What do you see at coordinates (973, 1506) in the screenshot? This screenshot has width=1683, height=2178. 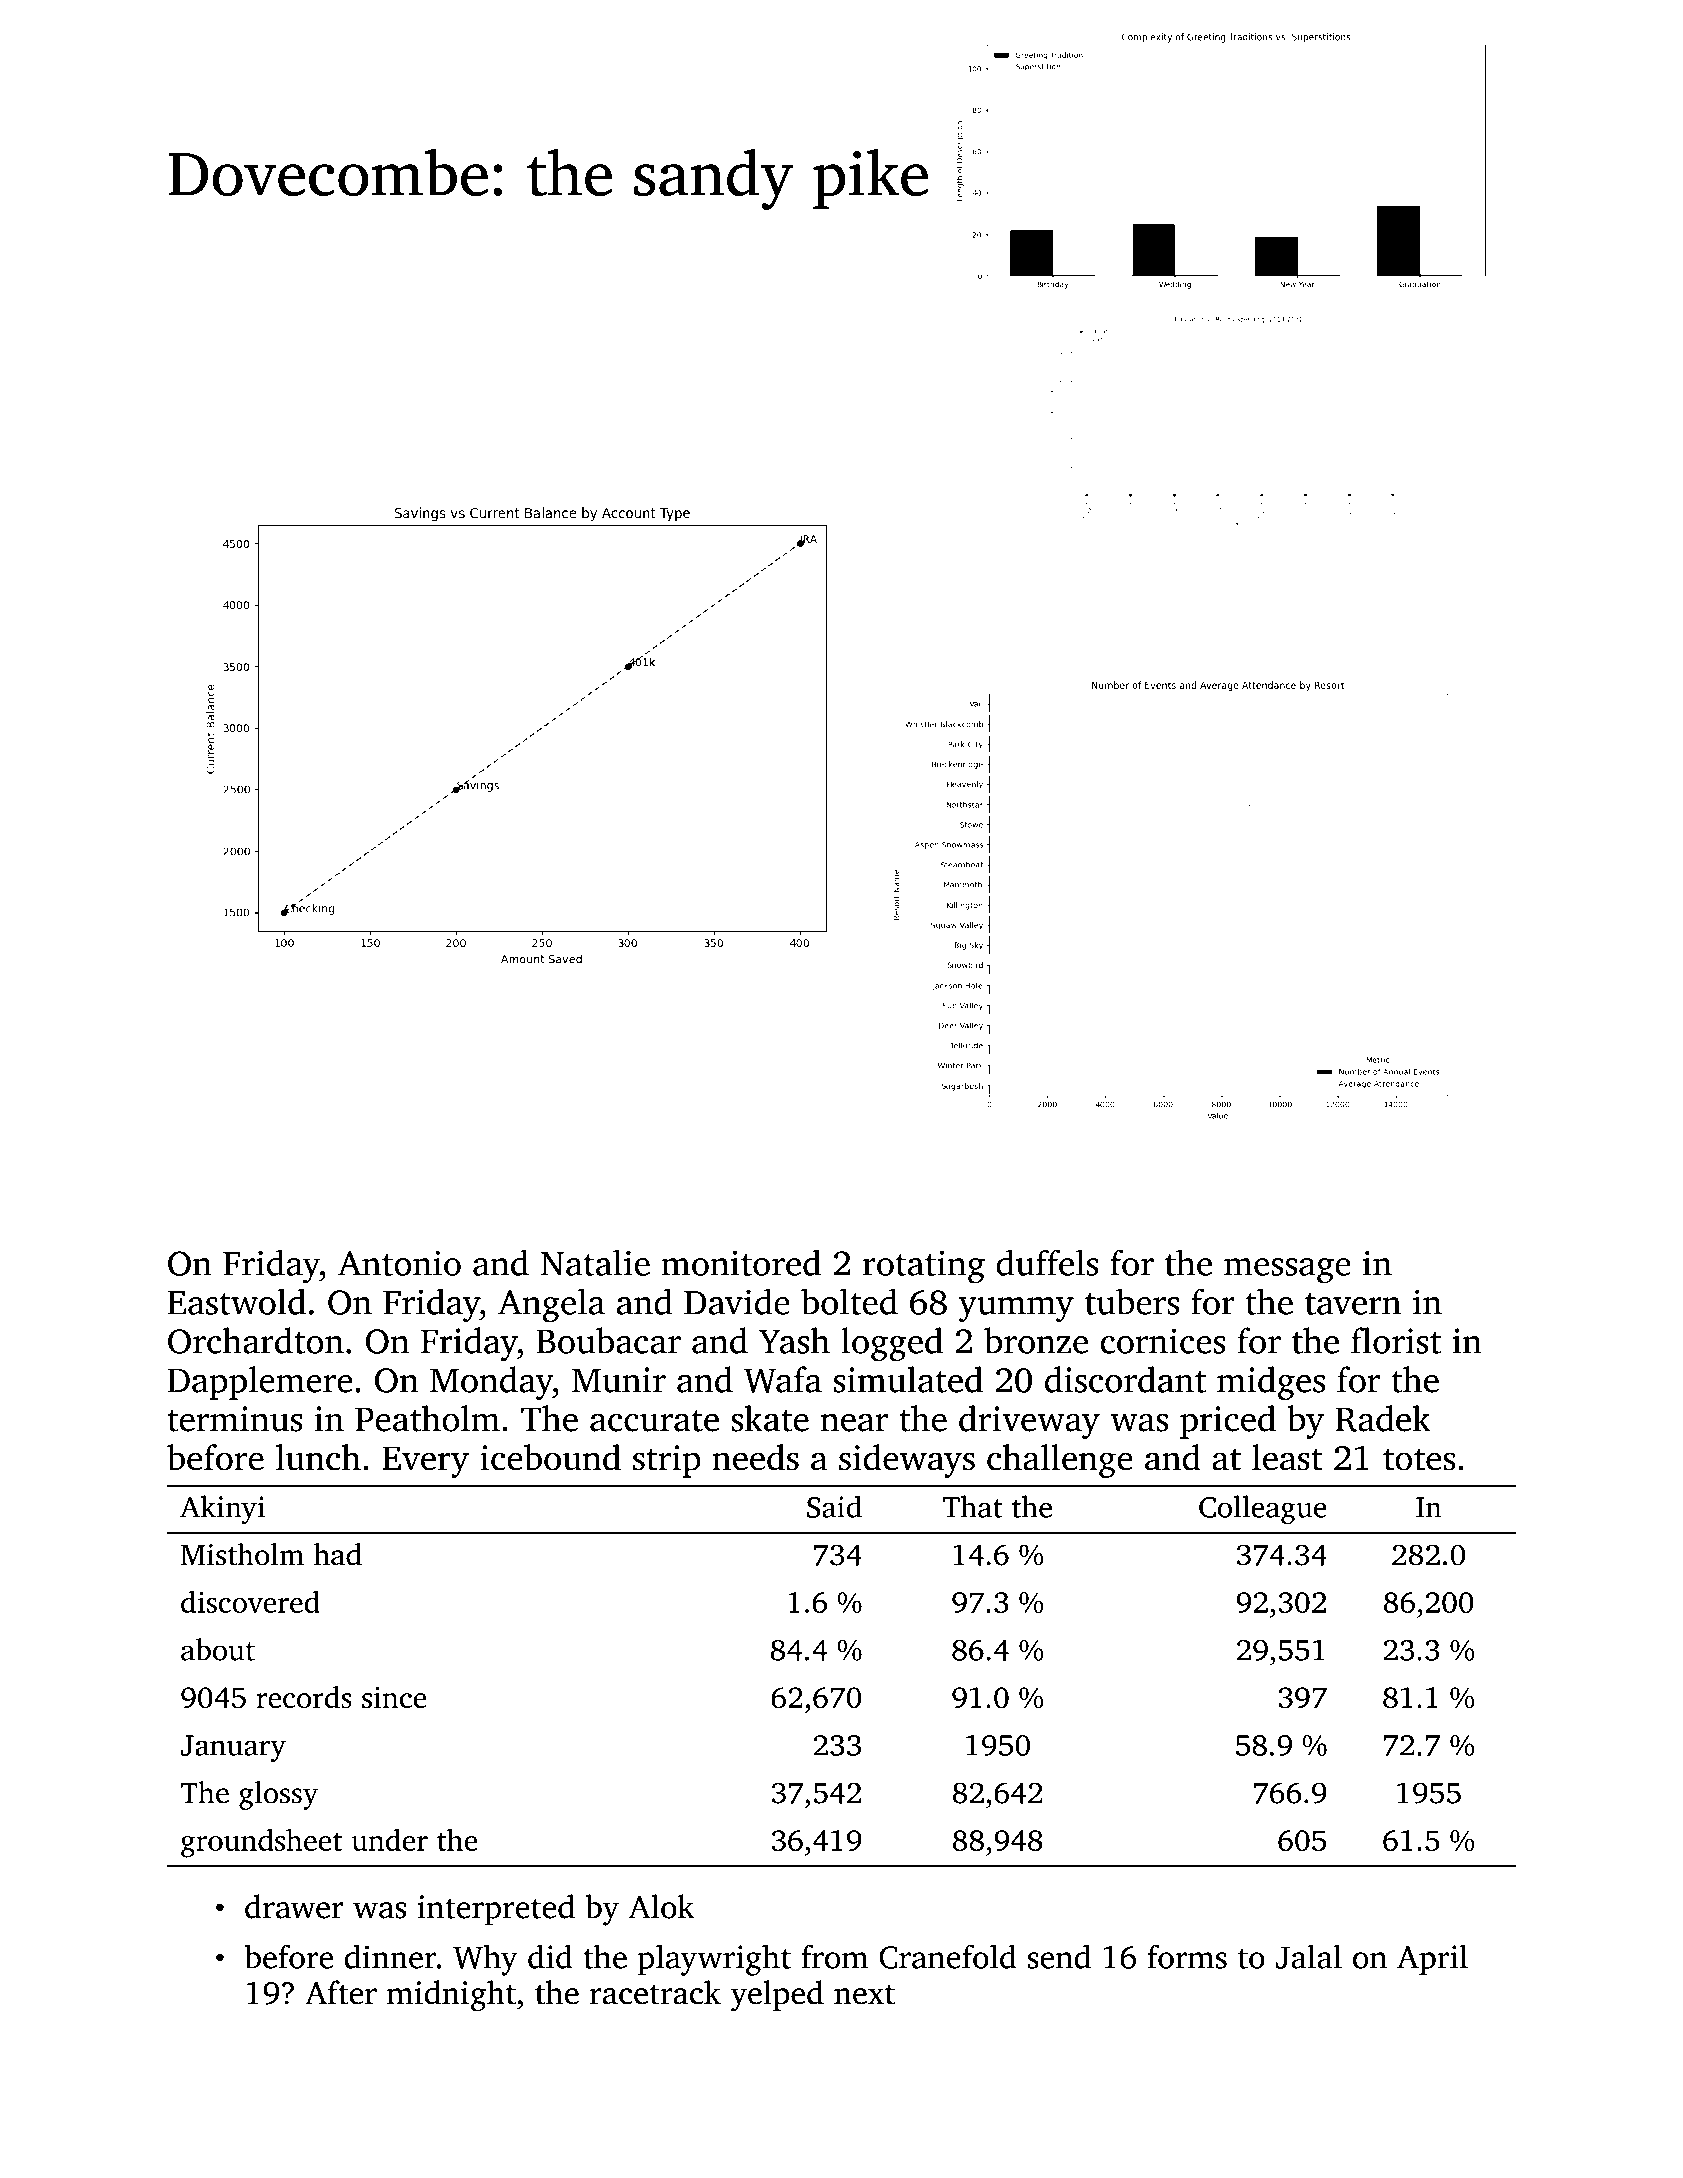 I see `That` at bounding box center [973, 1506].
